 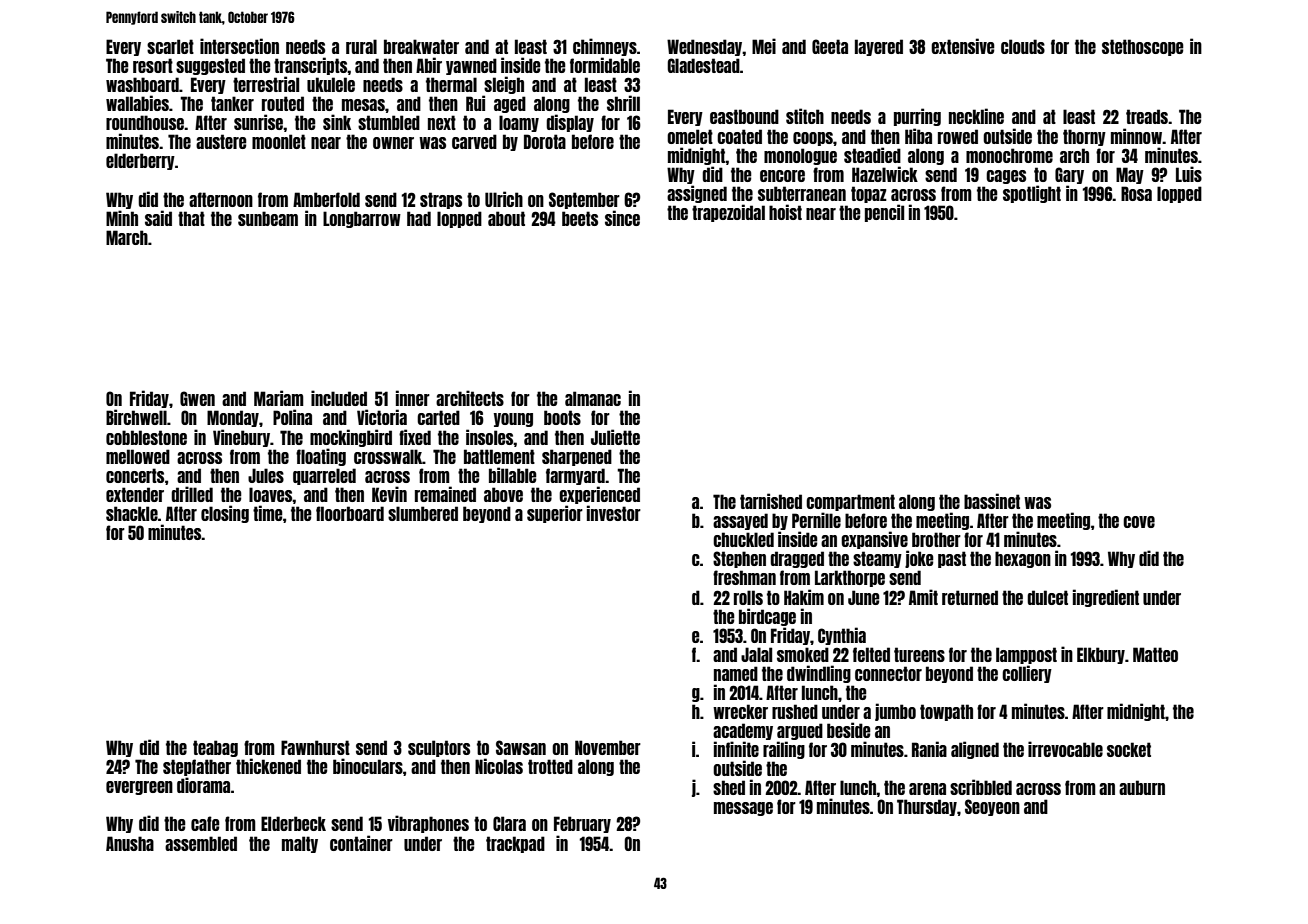 What do you see at coordinates (615, 437) in the image?
I see `Juliette` at bounding box center [615, 437].
